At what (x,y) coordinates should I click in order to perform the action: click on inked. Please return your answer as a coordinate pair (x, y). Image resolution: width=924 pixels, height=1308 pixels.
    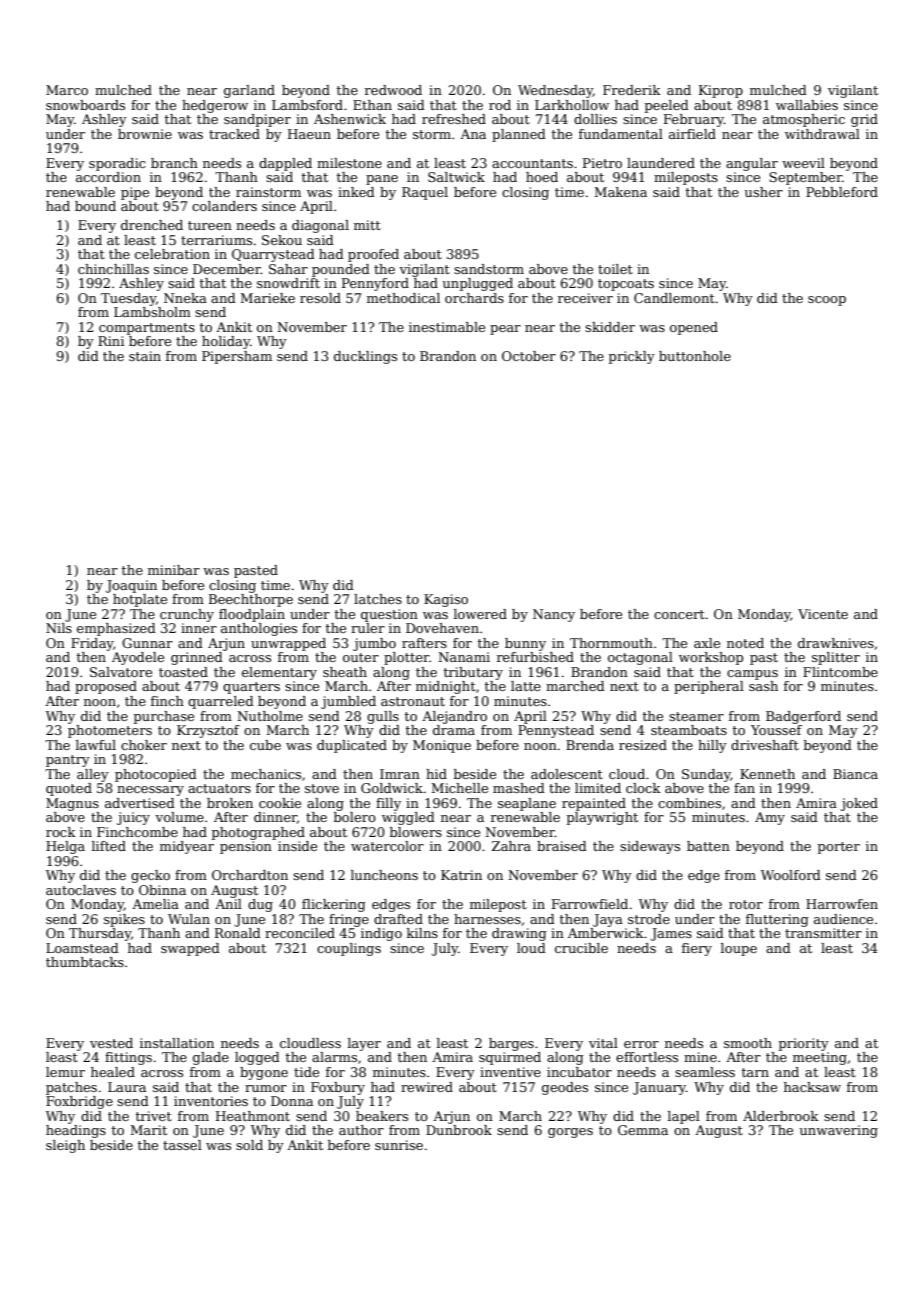
    Looking at the image, I should click on (356, 192).
